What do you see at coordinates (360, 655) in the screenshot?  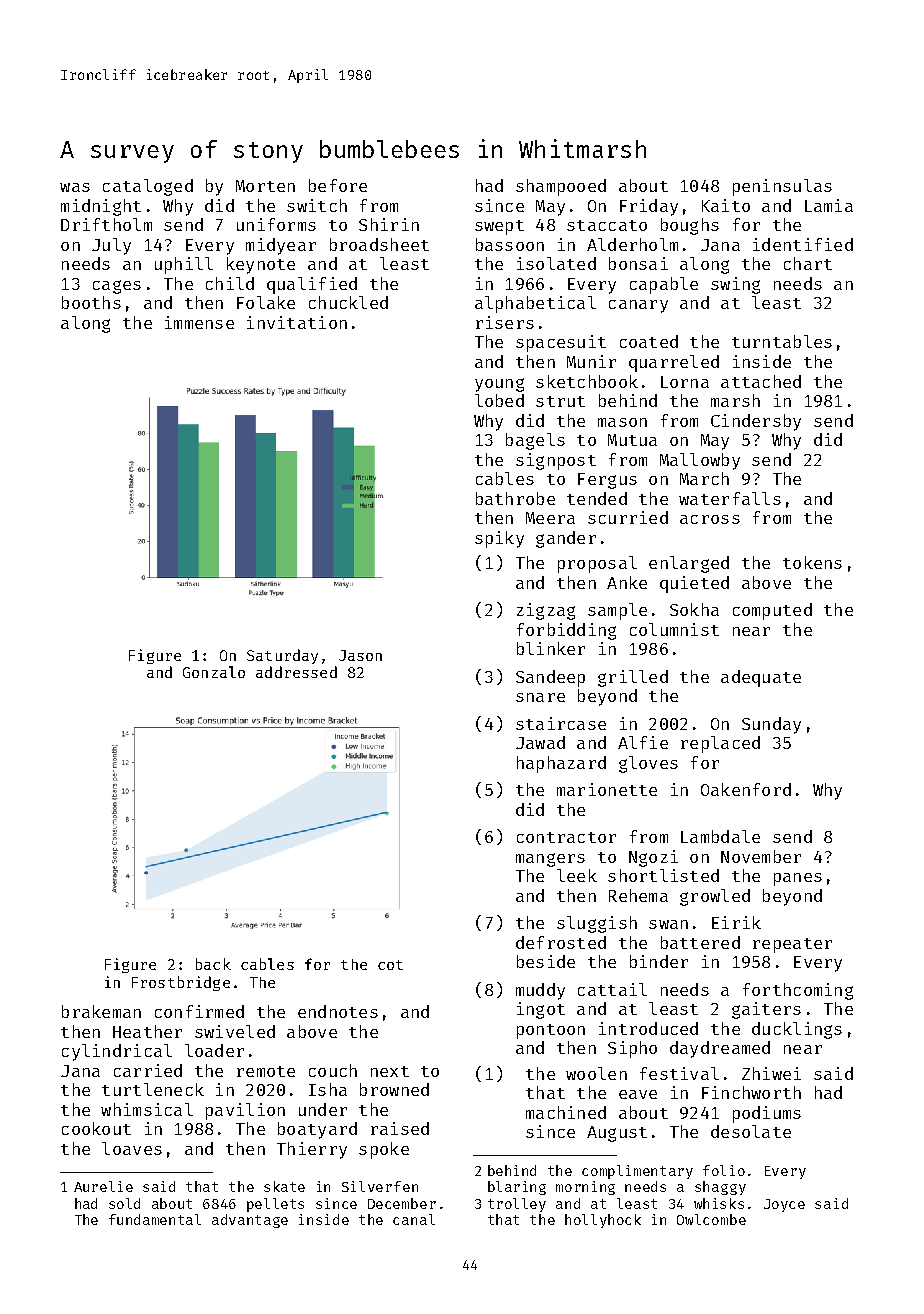 I see `Jason` at bounding box center [360, 655].
